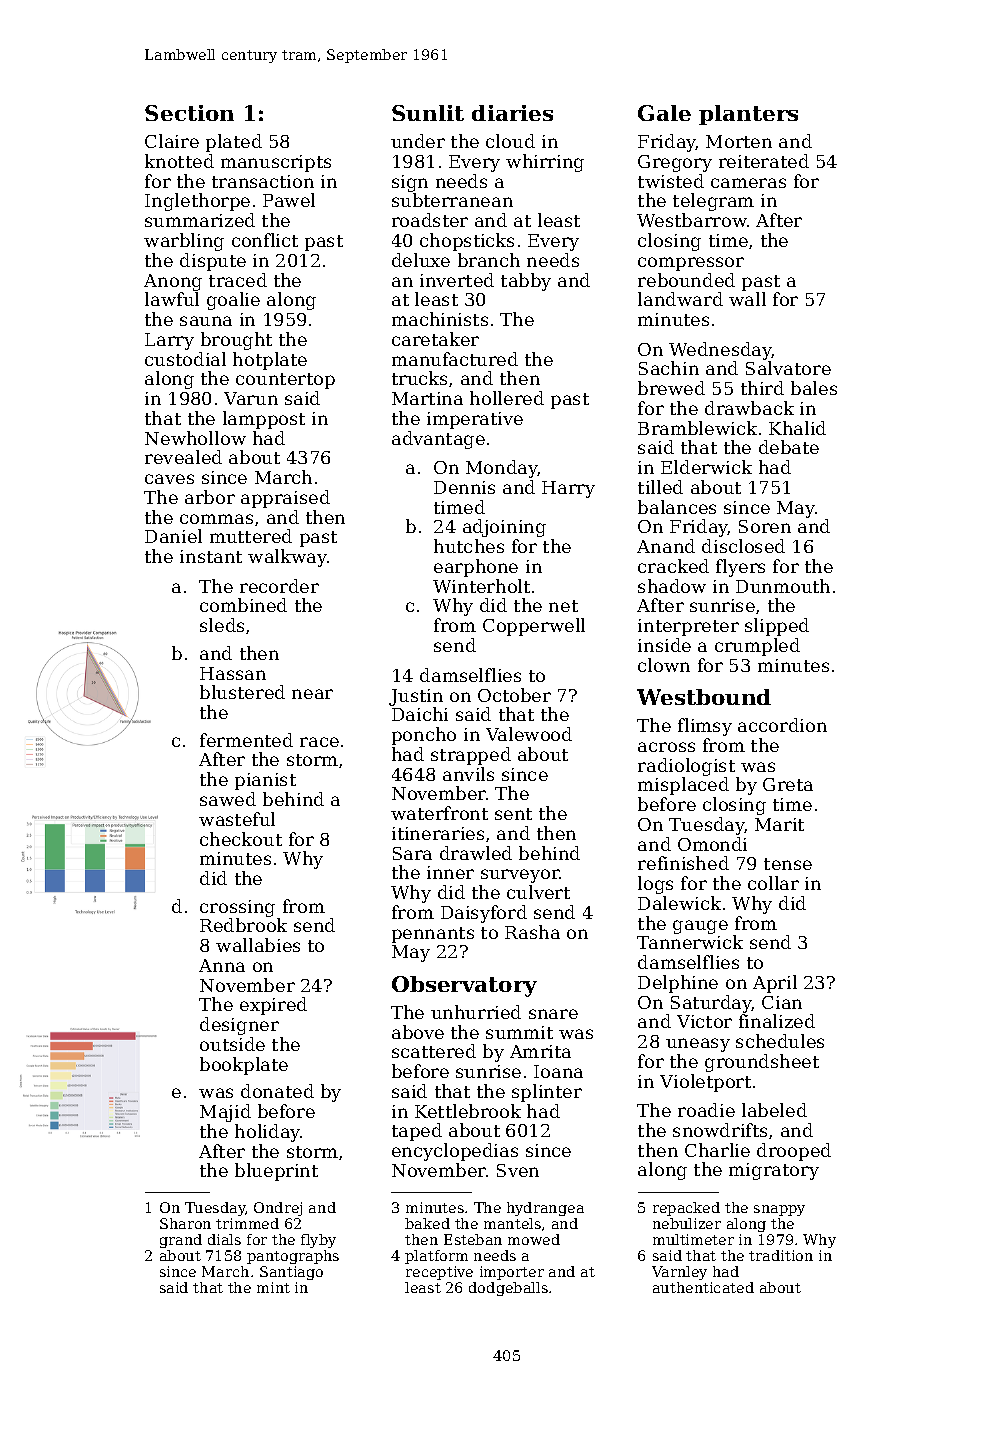 The image size is (987, 1429). What do you see at coordinates (467, 242) in the screenshot?
I see `chopsticks` at bounding box center [467, 242].
